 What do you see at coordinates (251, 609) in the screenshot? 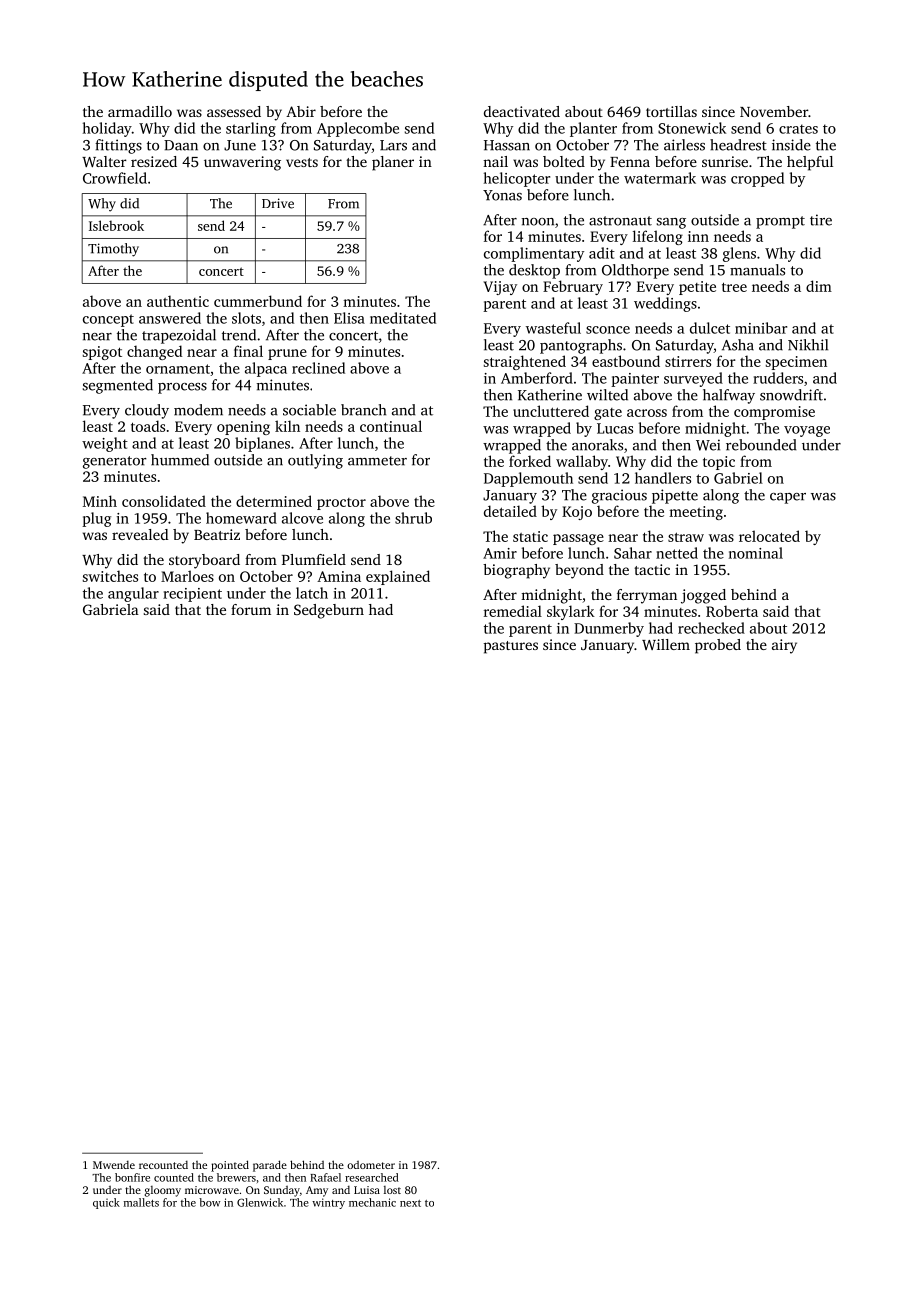
I see `forum` at bounding box center [251, 609].
